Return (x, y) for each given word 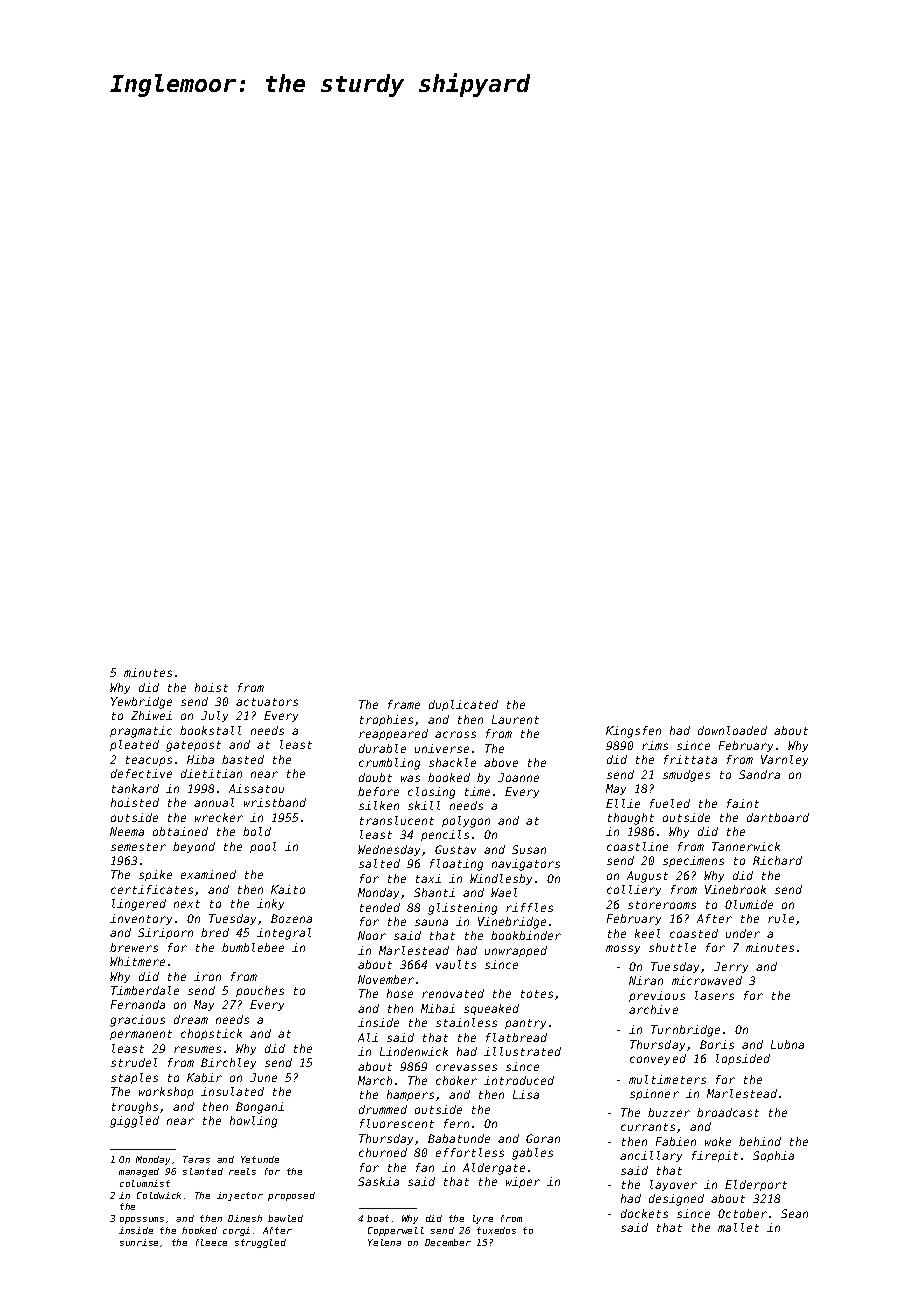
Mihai (438, 1008)
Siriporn (165, 933)
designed (676, 1200)
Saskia (378, 1181)
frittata (690, 759)
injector (240, 1196)
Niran (646, 980)
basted (243, 759)
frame (404, 704)
